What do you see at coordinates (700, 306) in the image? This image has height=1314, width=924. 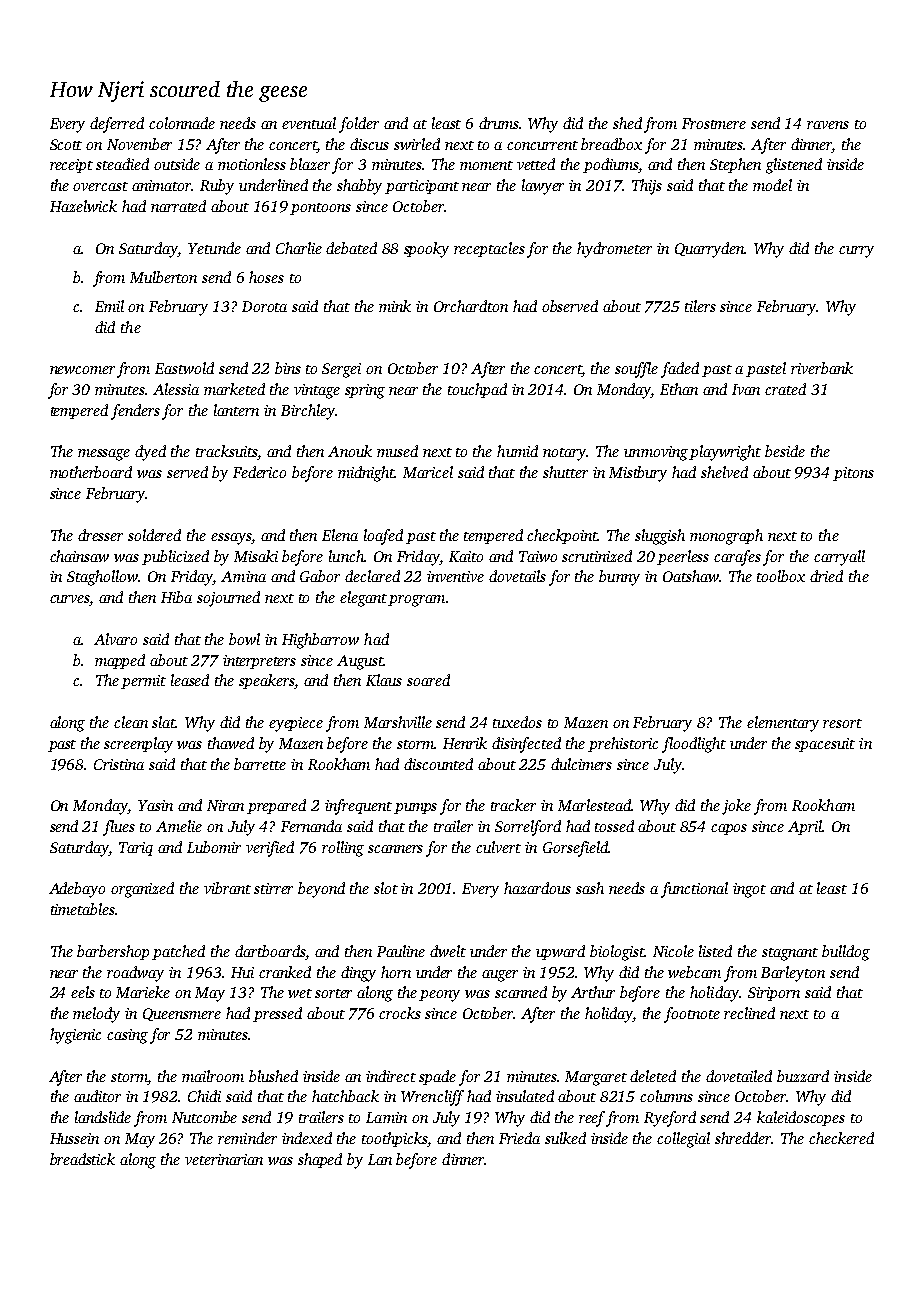 I see `tilers` at bounding box center [700, 306].
